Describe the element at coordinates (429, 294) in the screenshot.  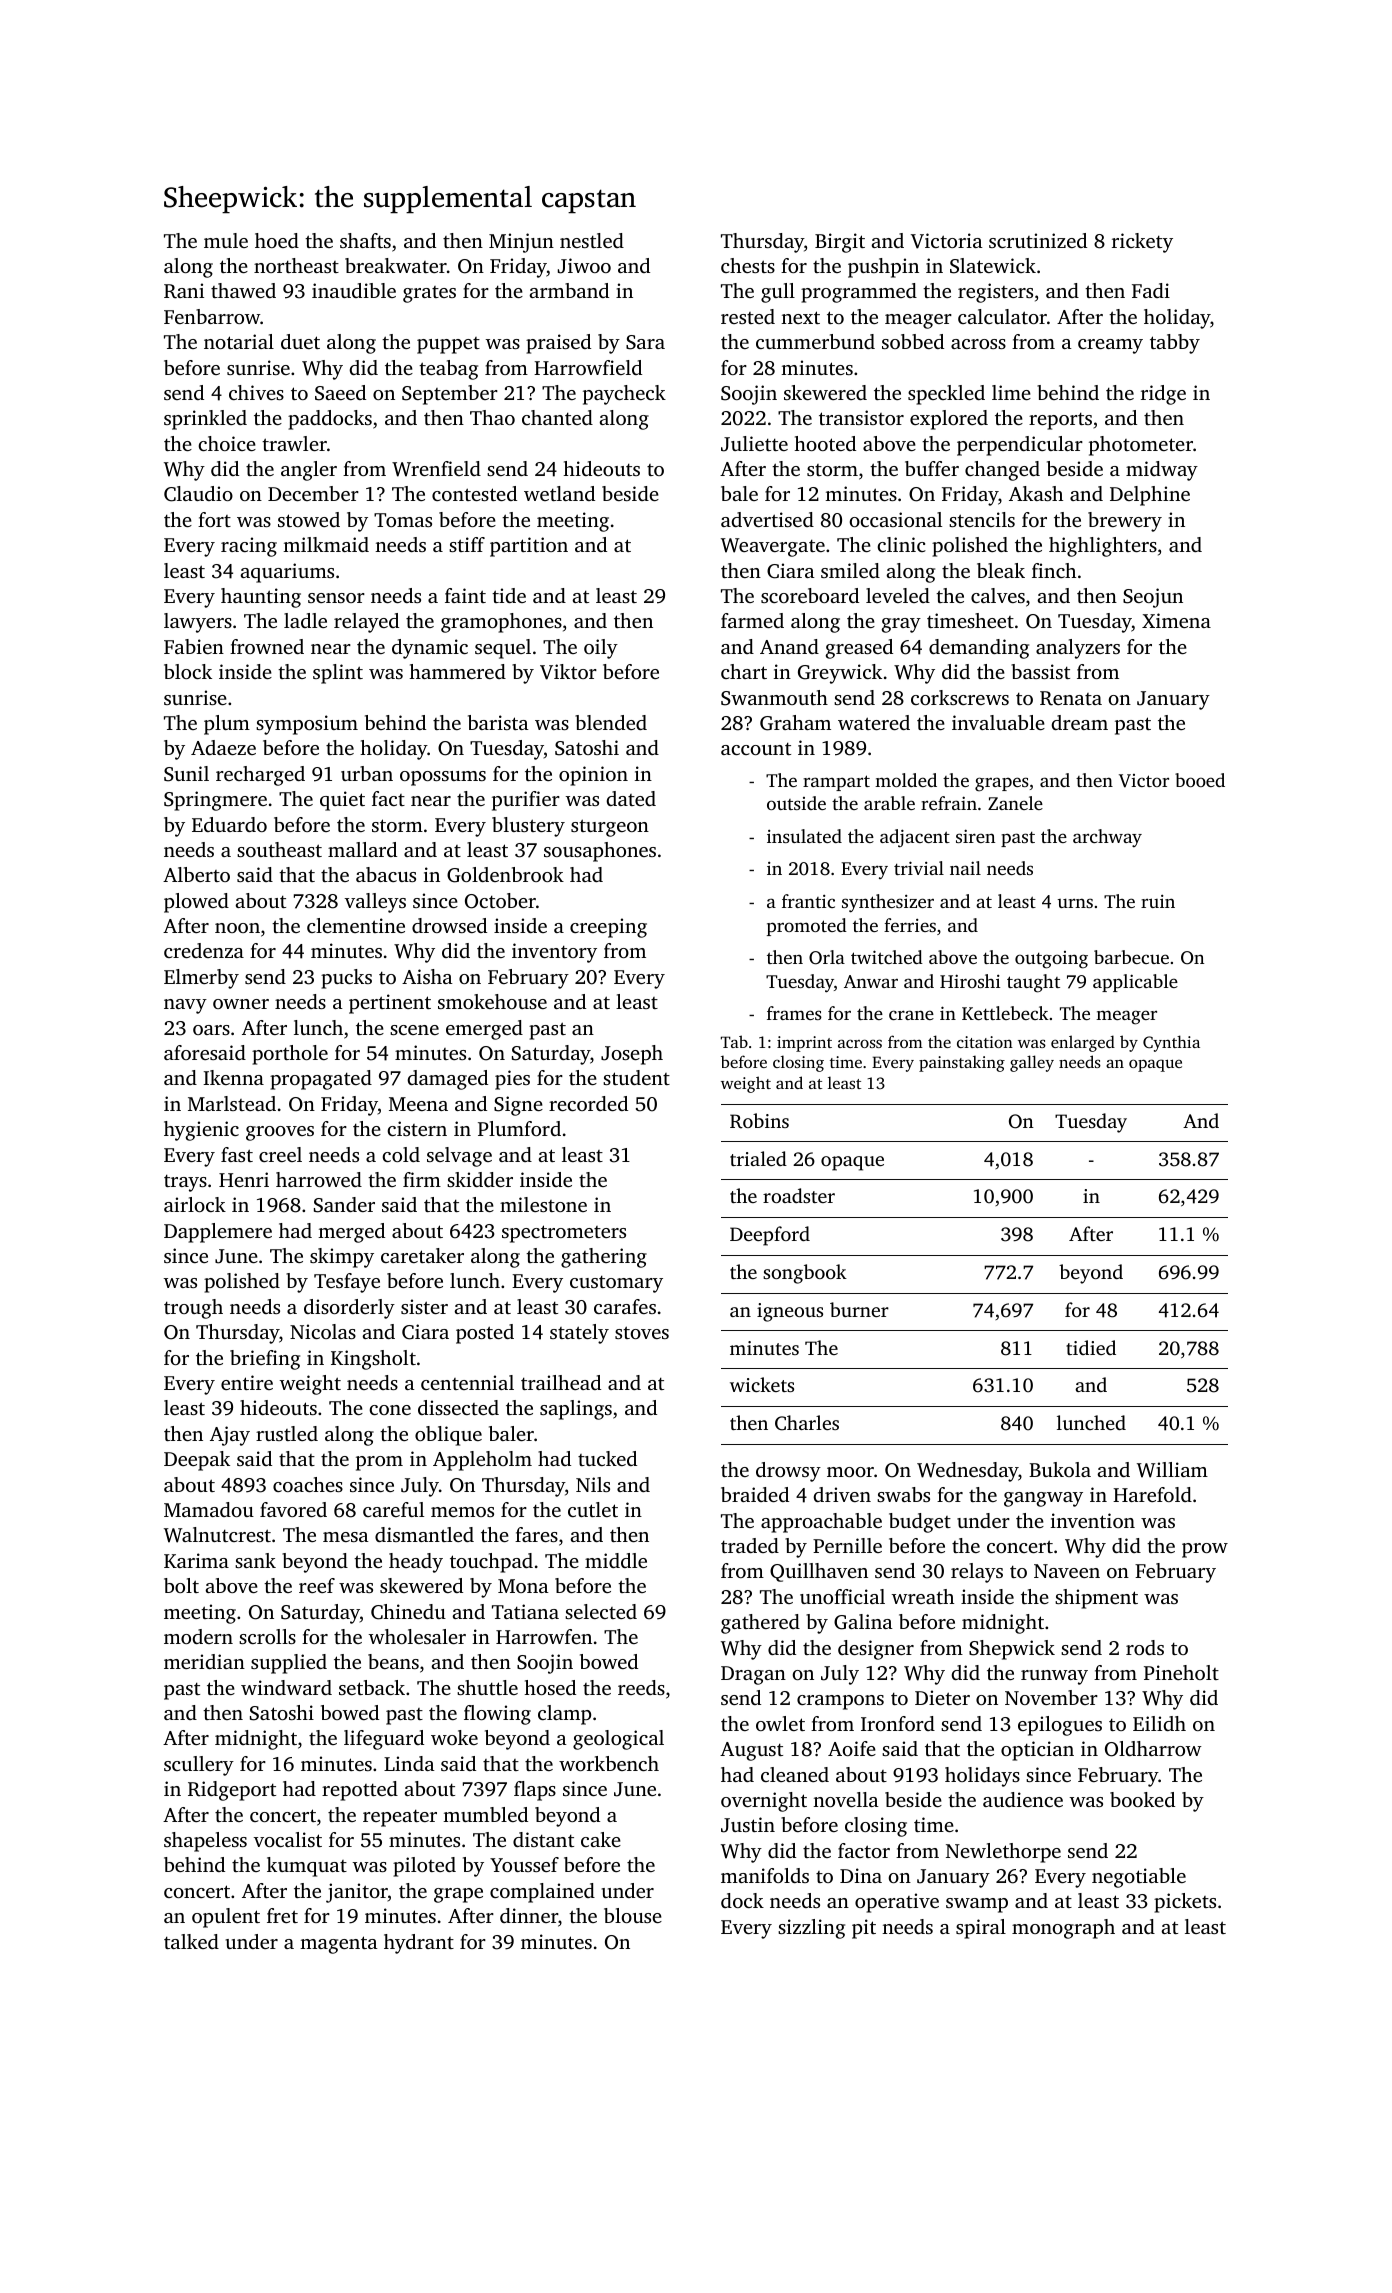
I see `grates` at that location.
